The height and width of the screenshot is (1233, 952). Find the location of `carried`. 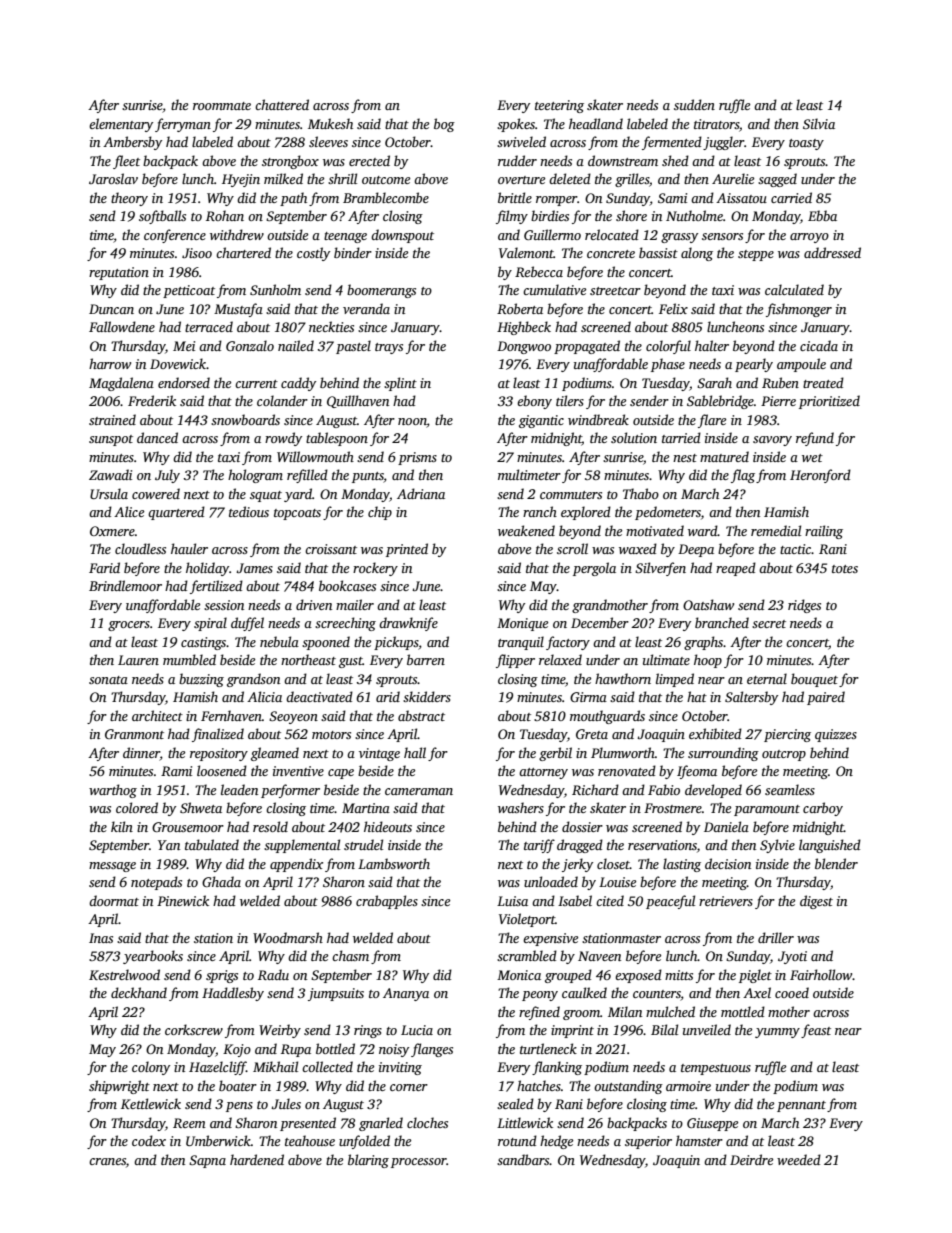

carried is located at coordinates (791, 197).
